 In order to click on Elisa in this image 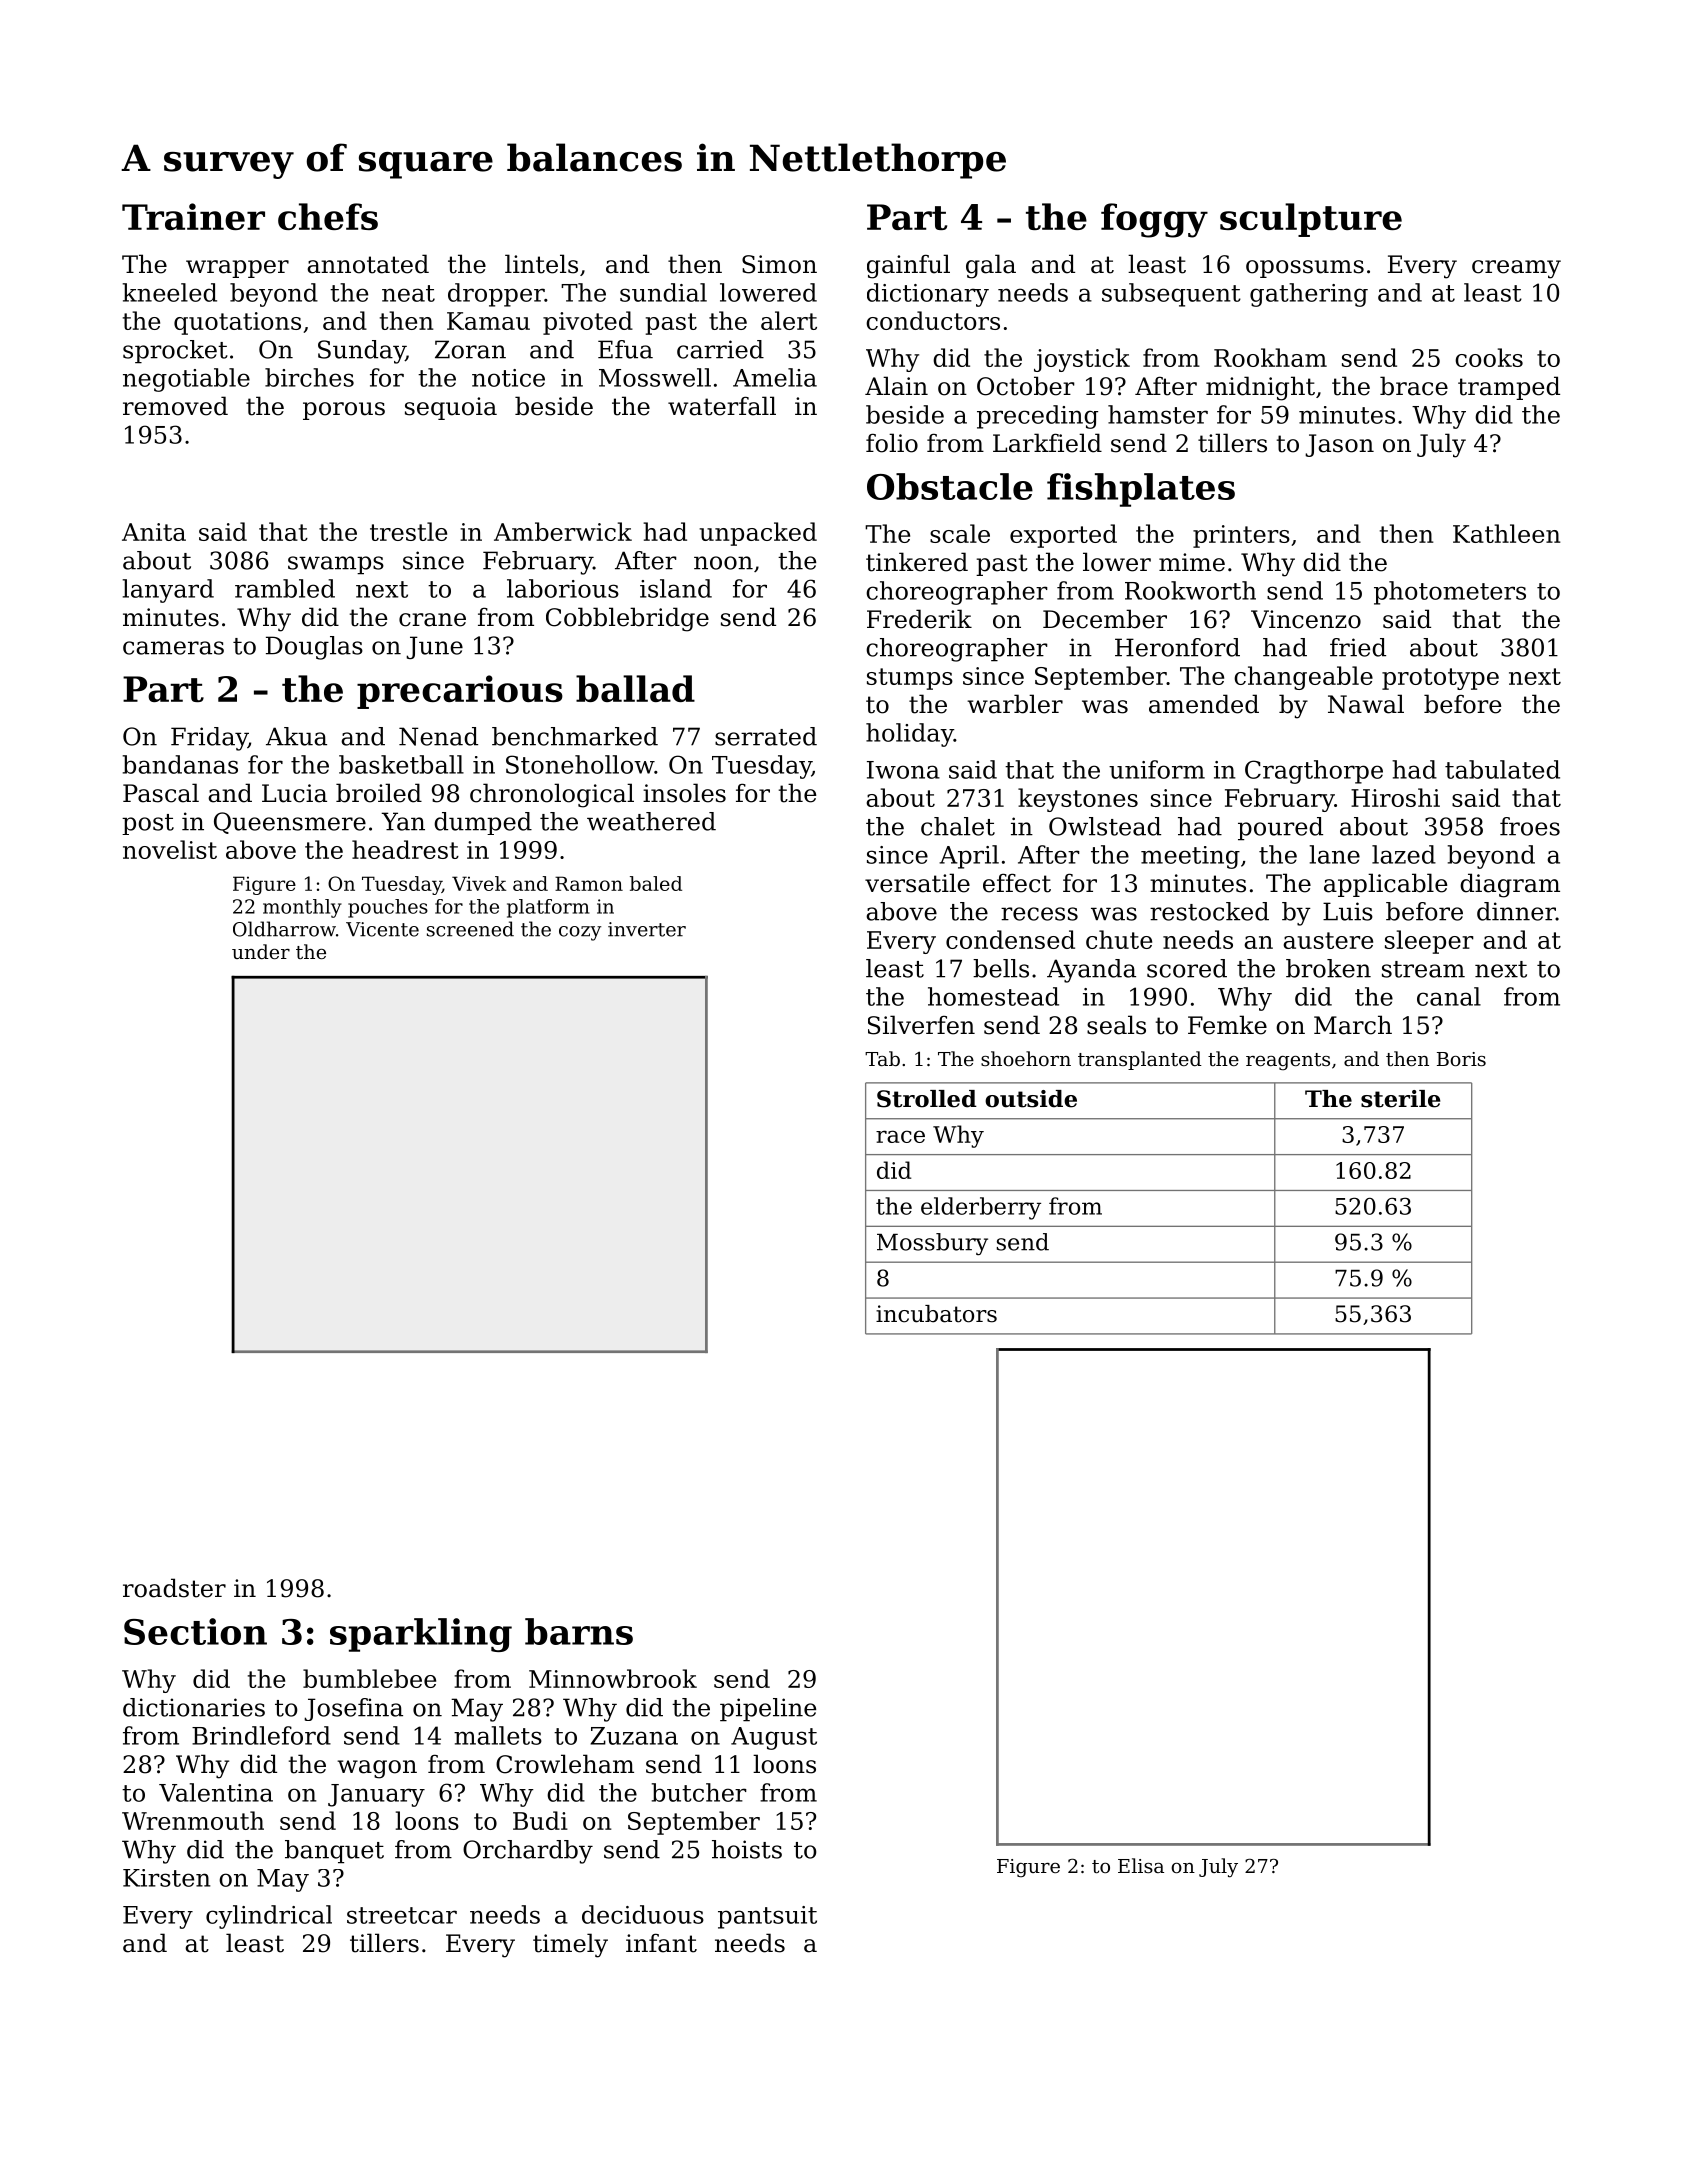, I will do `click(1141, 1865)`.
